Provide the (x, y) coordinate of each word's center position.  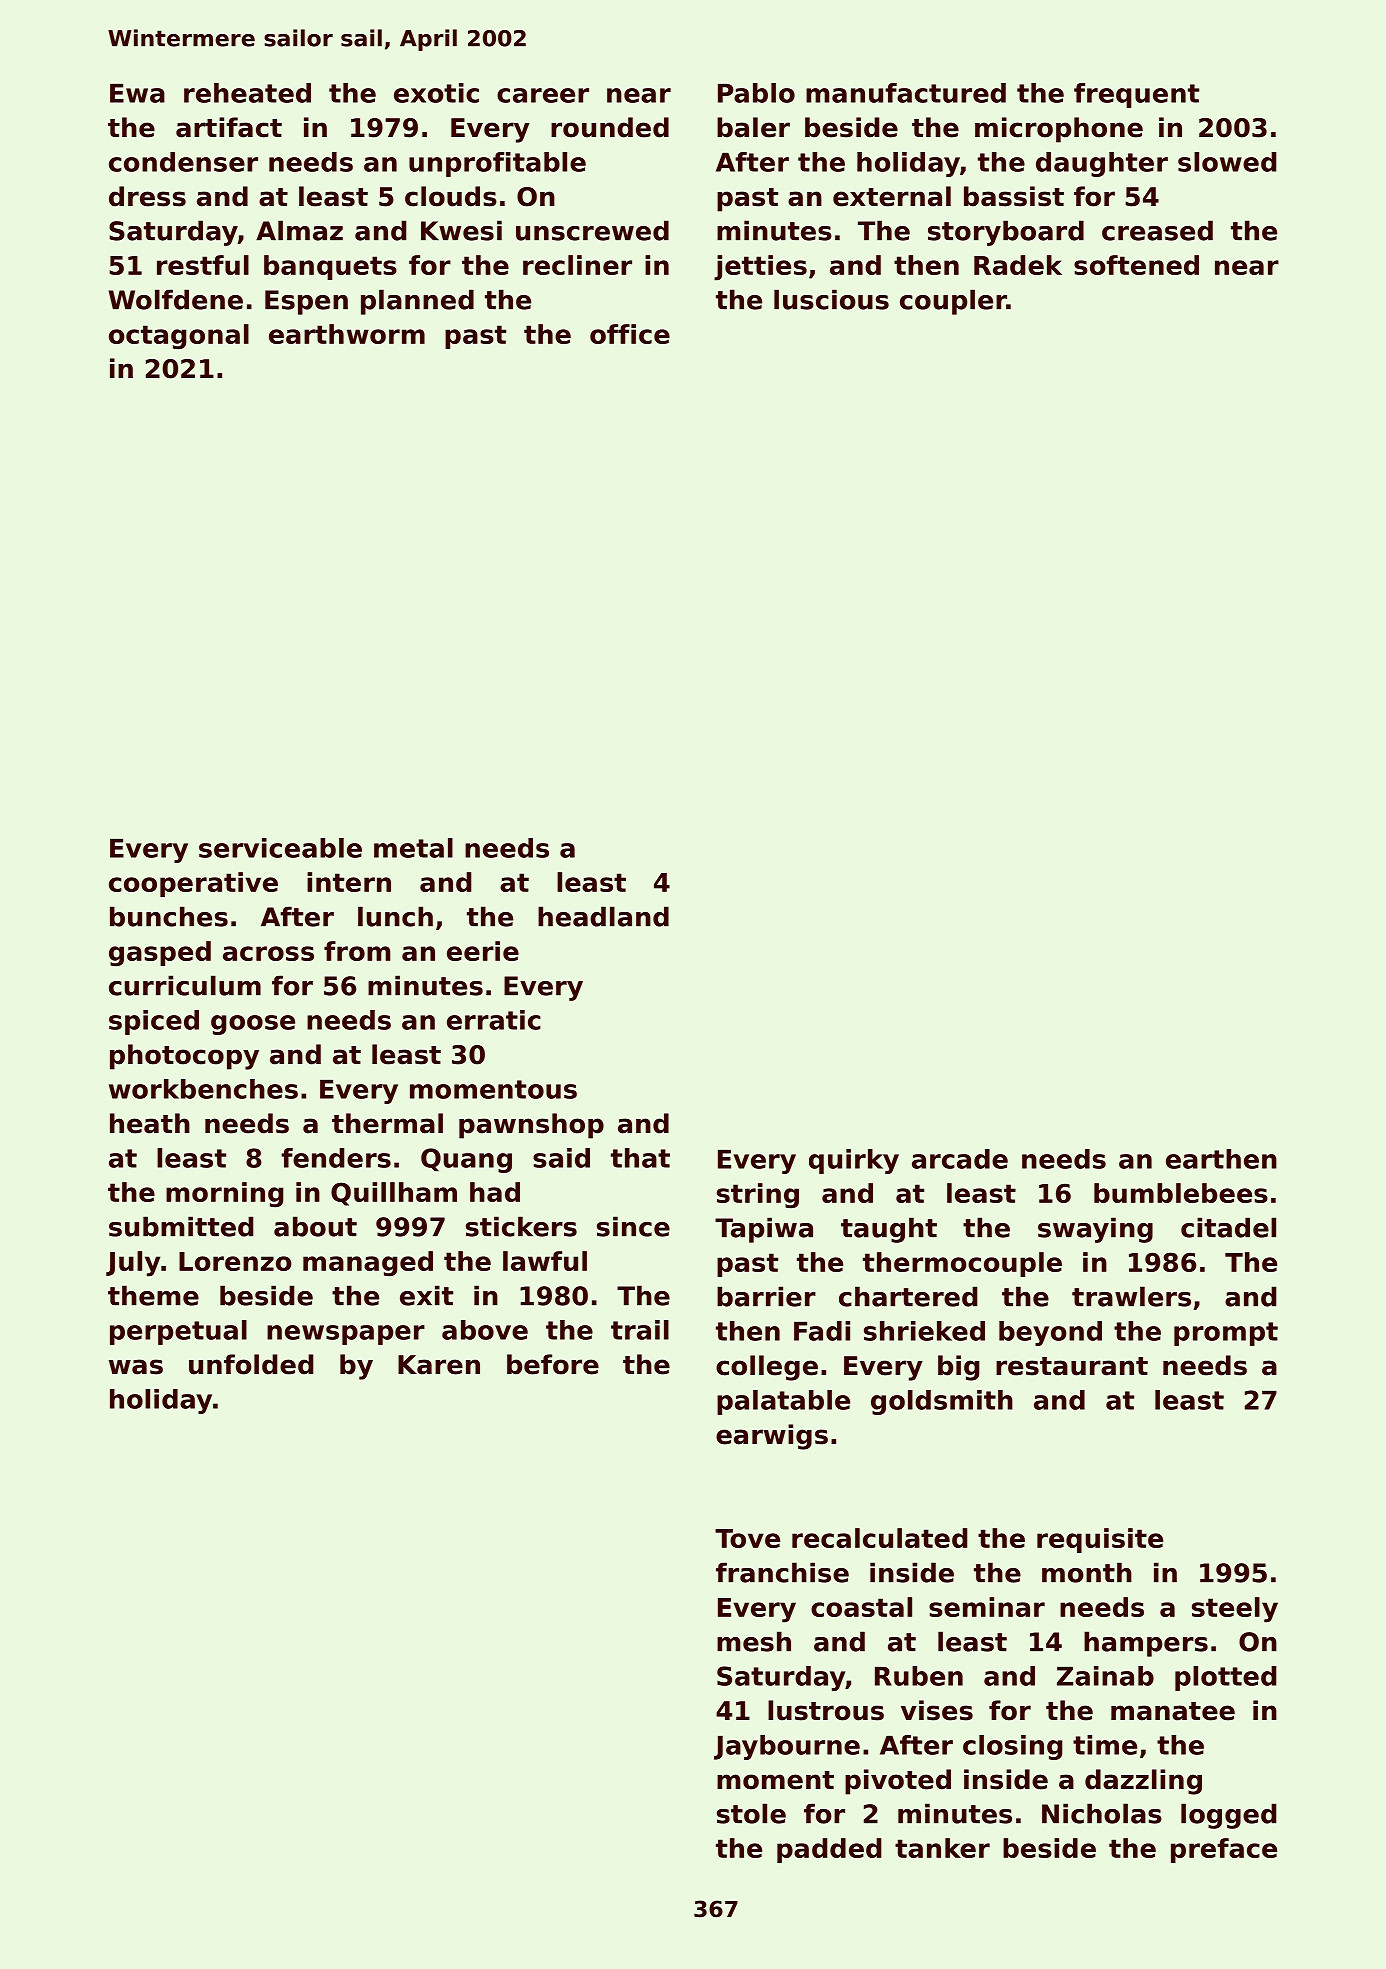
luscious (831, 299)
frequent (1136, 95)
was (136, 1367)
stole (751, 1813)
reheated (247, 93)
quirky (854, 1161)
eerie (483, 951)
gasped (160, 954)
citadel (1228, 1227)
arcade (960, 1159)
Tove (747, 1538)
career (543, 95)
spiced (154, 1022)
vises (937, 1710)
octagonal (179, 337)
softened (1136, 265)
